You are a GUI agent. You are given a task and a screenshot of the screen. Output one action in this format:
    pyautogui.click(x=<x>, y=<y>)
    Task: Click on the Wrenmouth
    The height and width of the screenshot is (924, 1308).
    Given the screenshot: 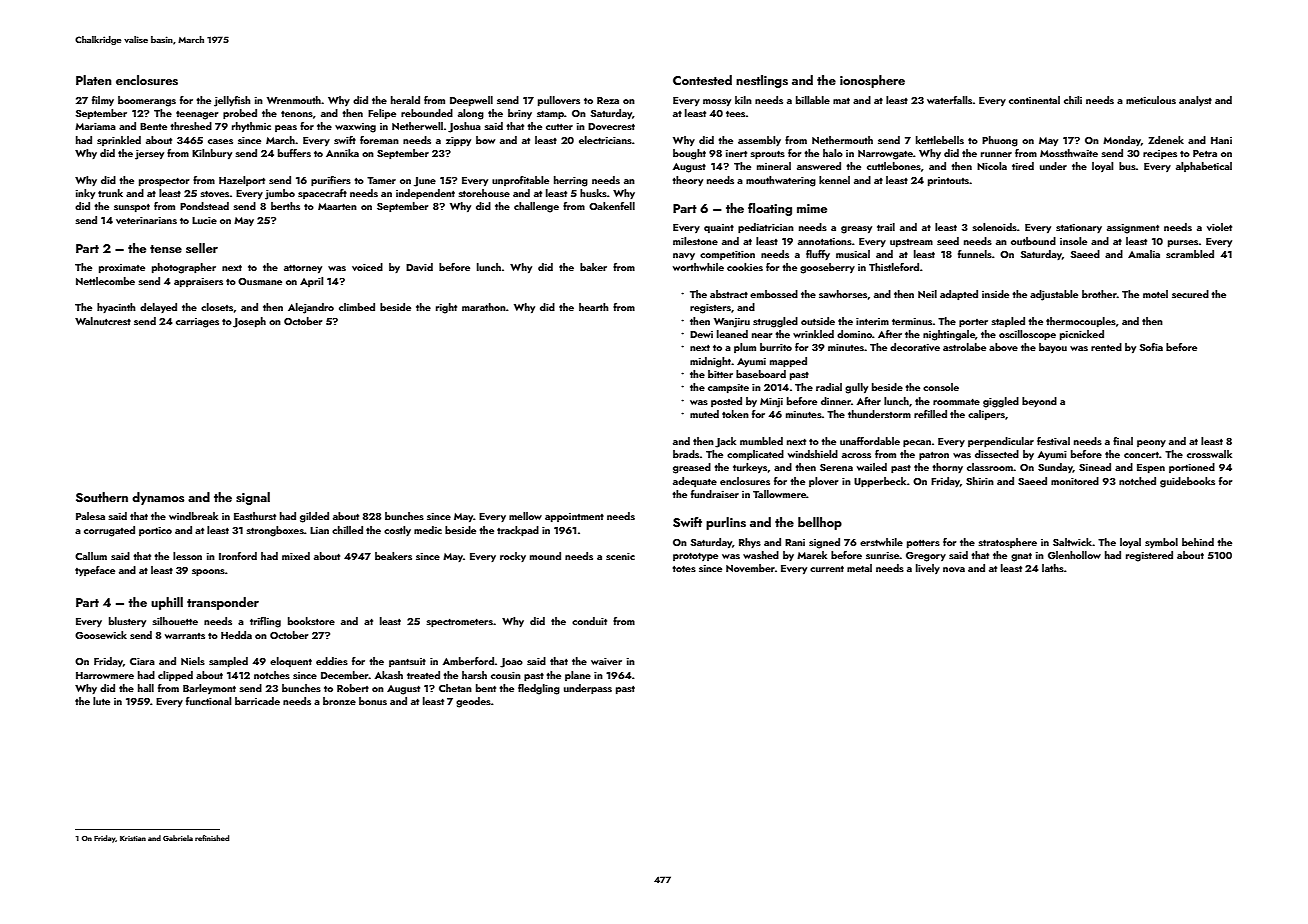 What is the action you would take?
    pyautogui.click(x=294, y=100)
